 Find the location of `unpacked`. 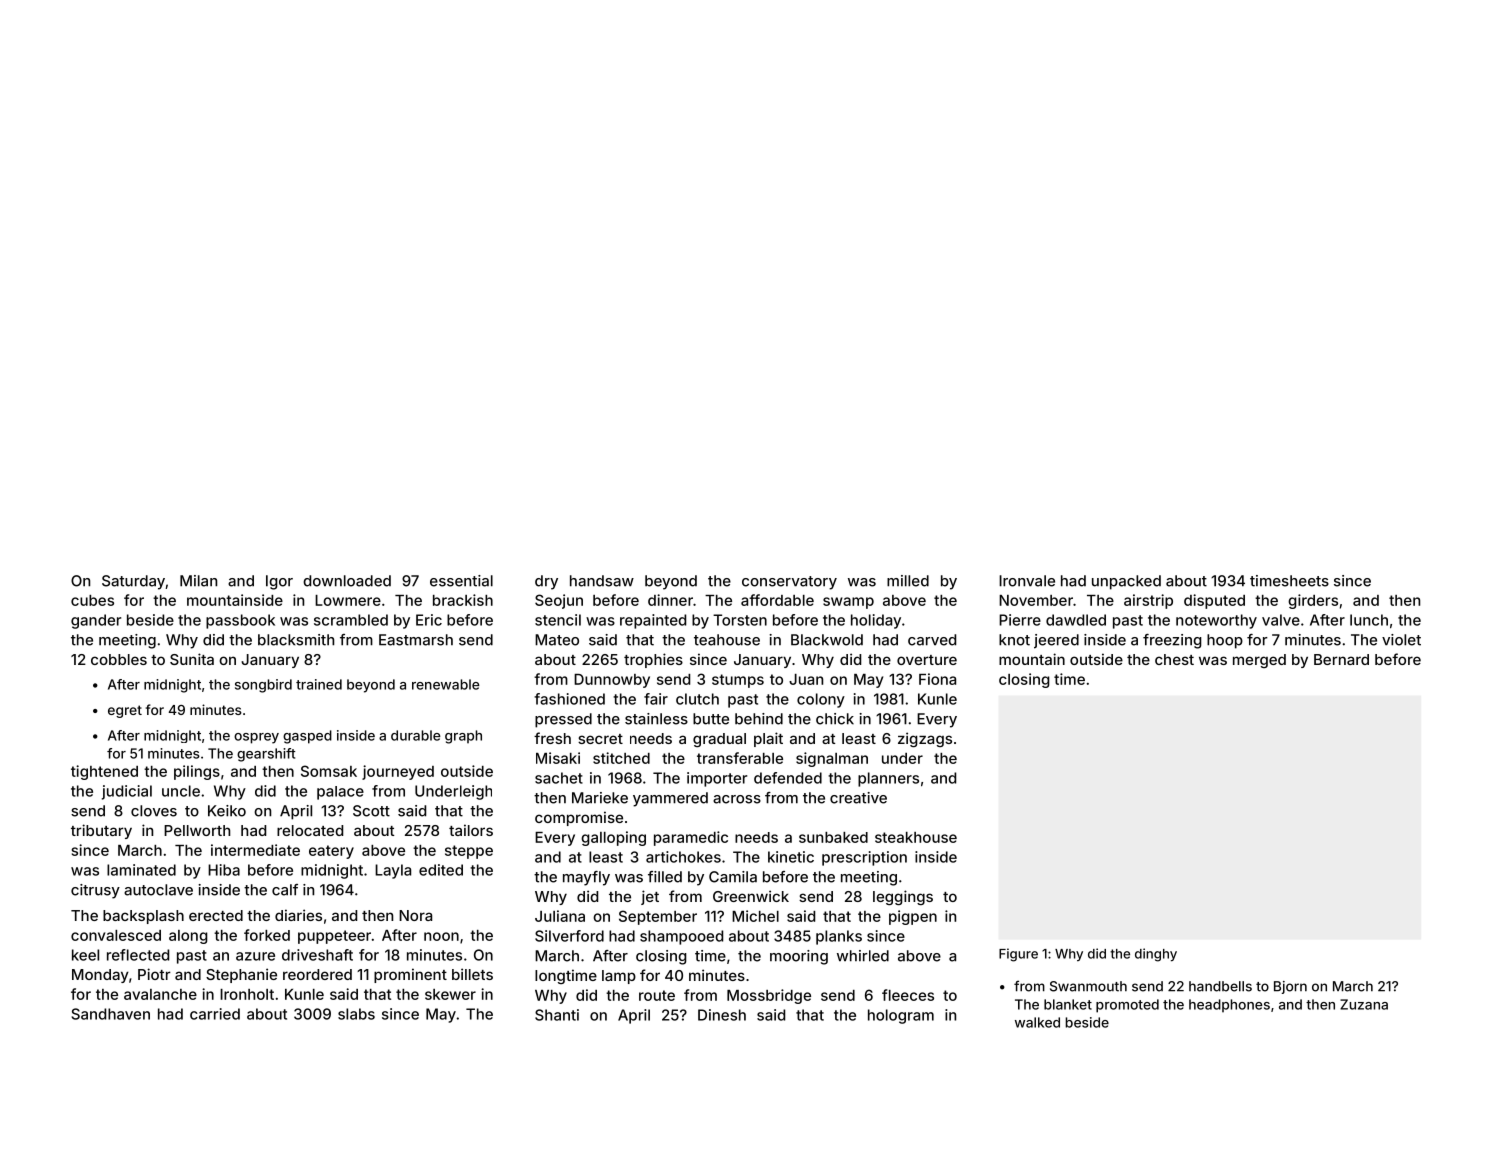

unpacked is located at coordinates (1126, 582).
